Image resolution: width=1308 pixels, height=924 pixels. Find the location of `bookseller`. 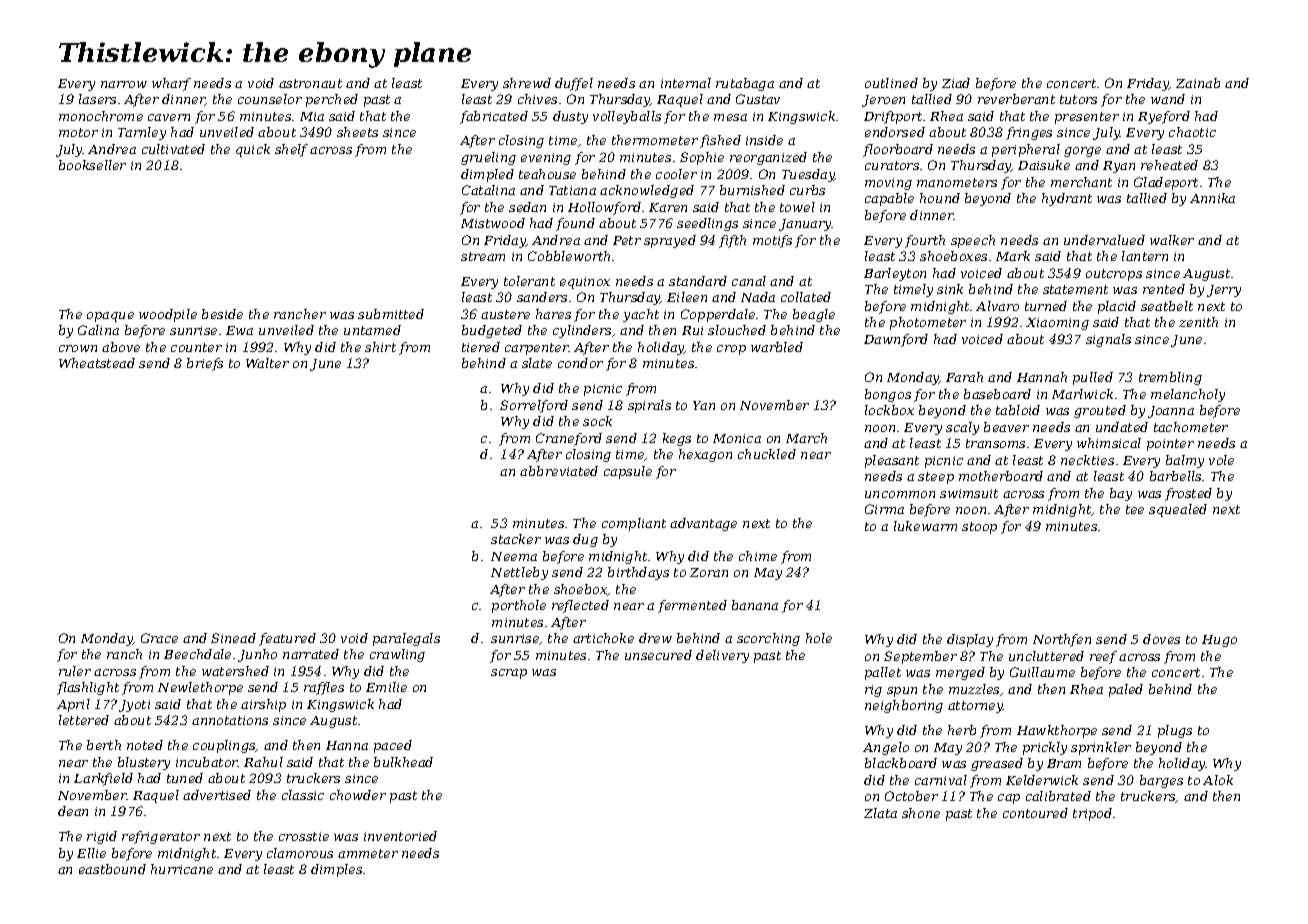

bookseller is located at coordinates (92, 165).
